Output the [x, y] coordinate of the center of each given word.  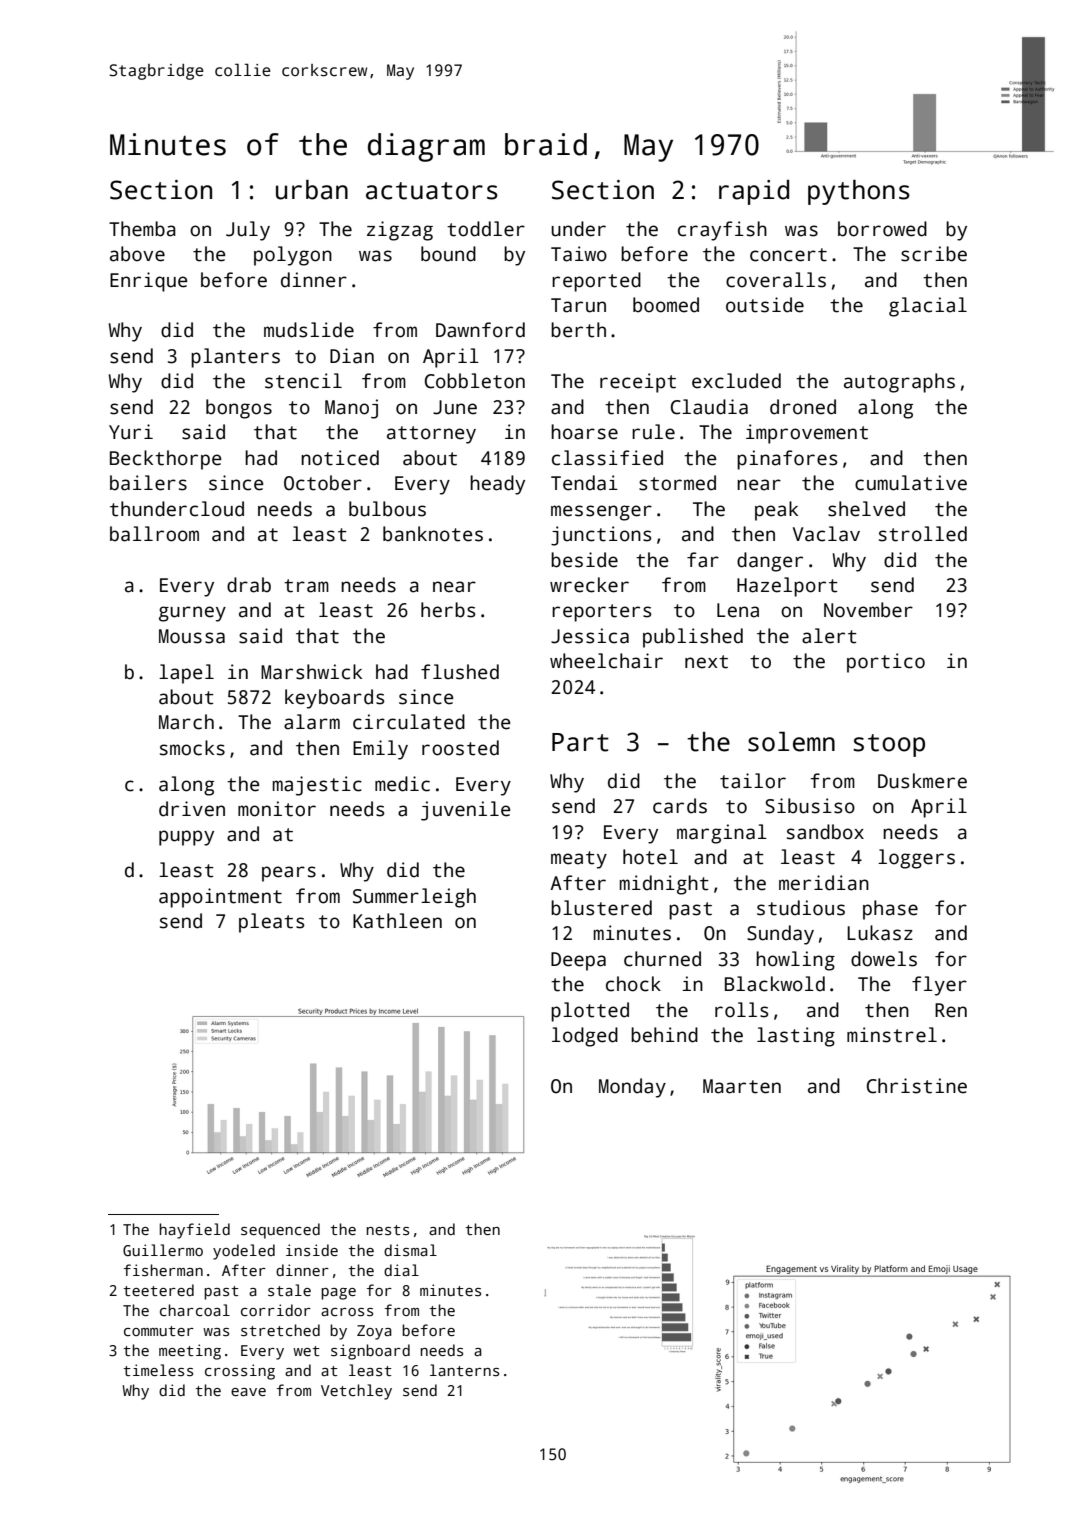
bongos [239, 409]
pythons [859, 192]
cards [680, 806]
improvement [807, 434]
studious [801, 908]
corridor [276, 1310]
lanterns [464, 1370]
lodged [585, 1037]
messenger [601, 513]
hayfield [194, 1231]
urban [312, 190]
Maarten [742, 1086]
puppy [186, 838]
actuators [432, 191]
